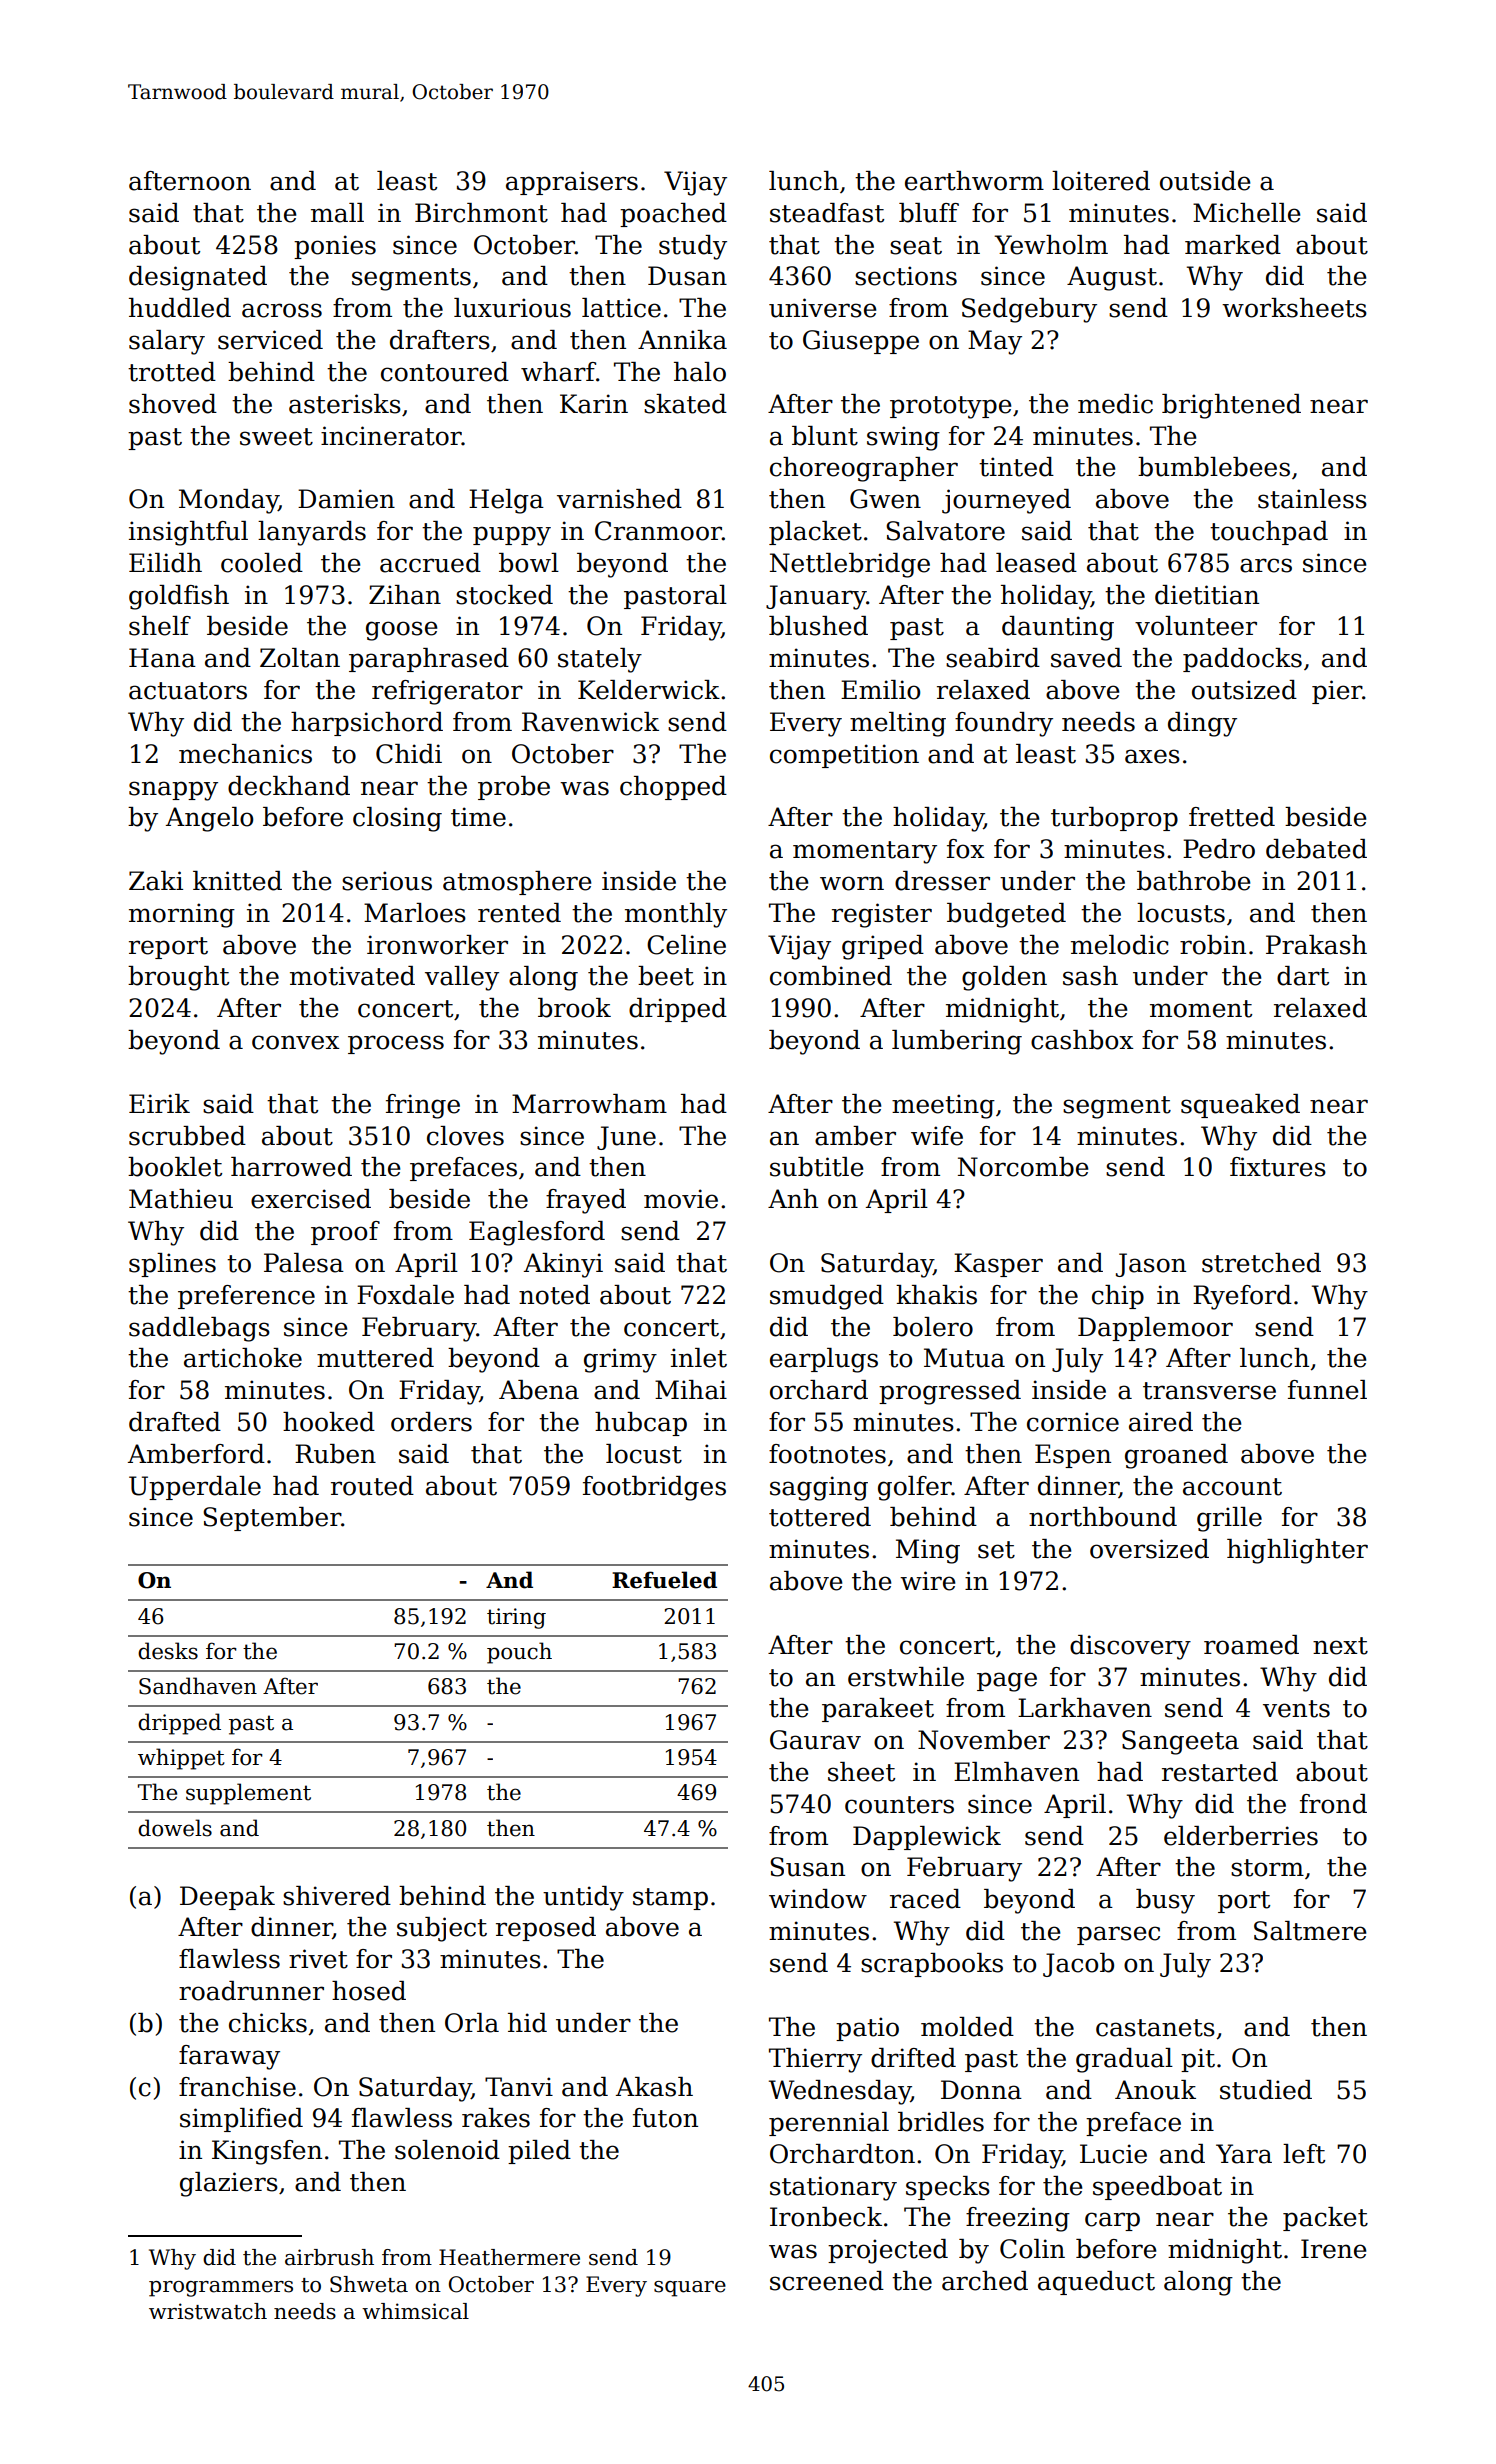 The image size is (1496, 2464). Describe the element at coordinates (1205, 181) in the document. I see `outside` at that location.
